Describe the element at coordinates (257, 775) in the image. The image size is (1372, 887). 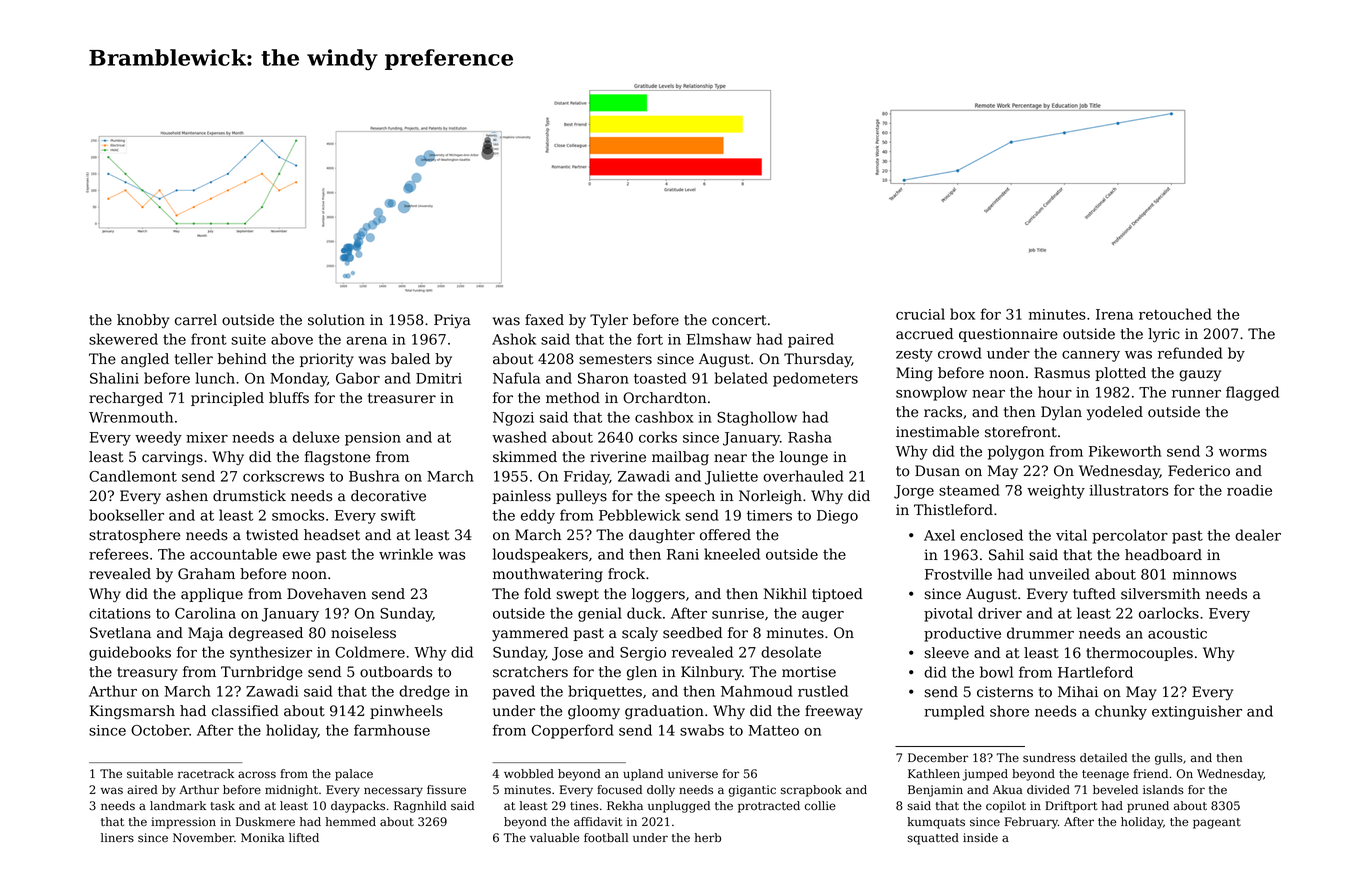
I see `across` at that location.
